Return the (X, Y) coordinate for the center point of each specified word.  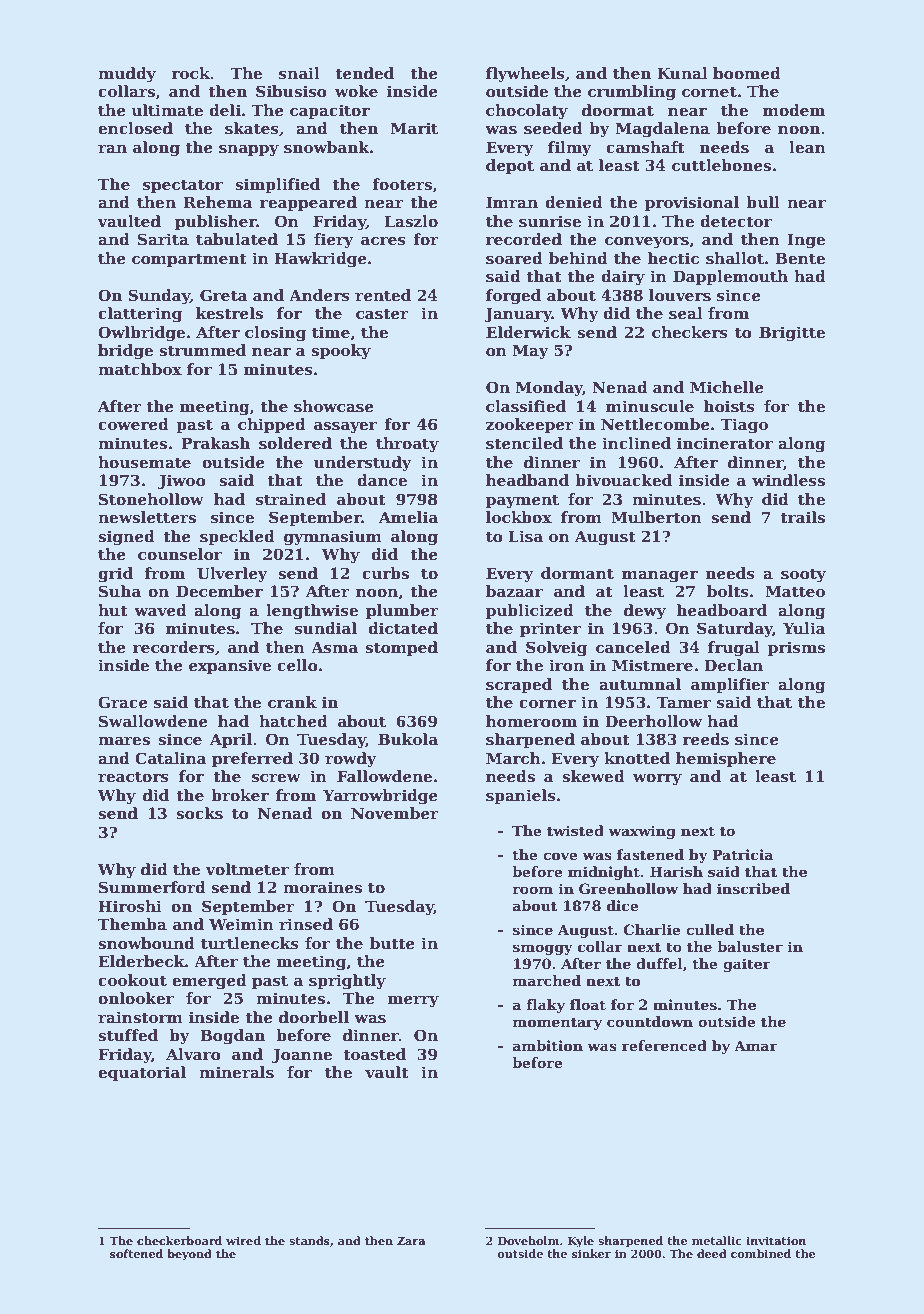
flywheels (525, 75)
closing (275, 334)
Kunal (682, 73)
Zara (411, 1241)
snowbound (146, 943)
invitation (776, 1240)
